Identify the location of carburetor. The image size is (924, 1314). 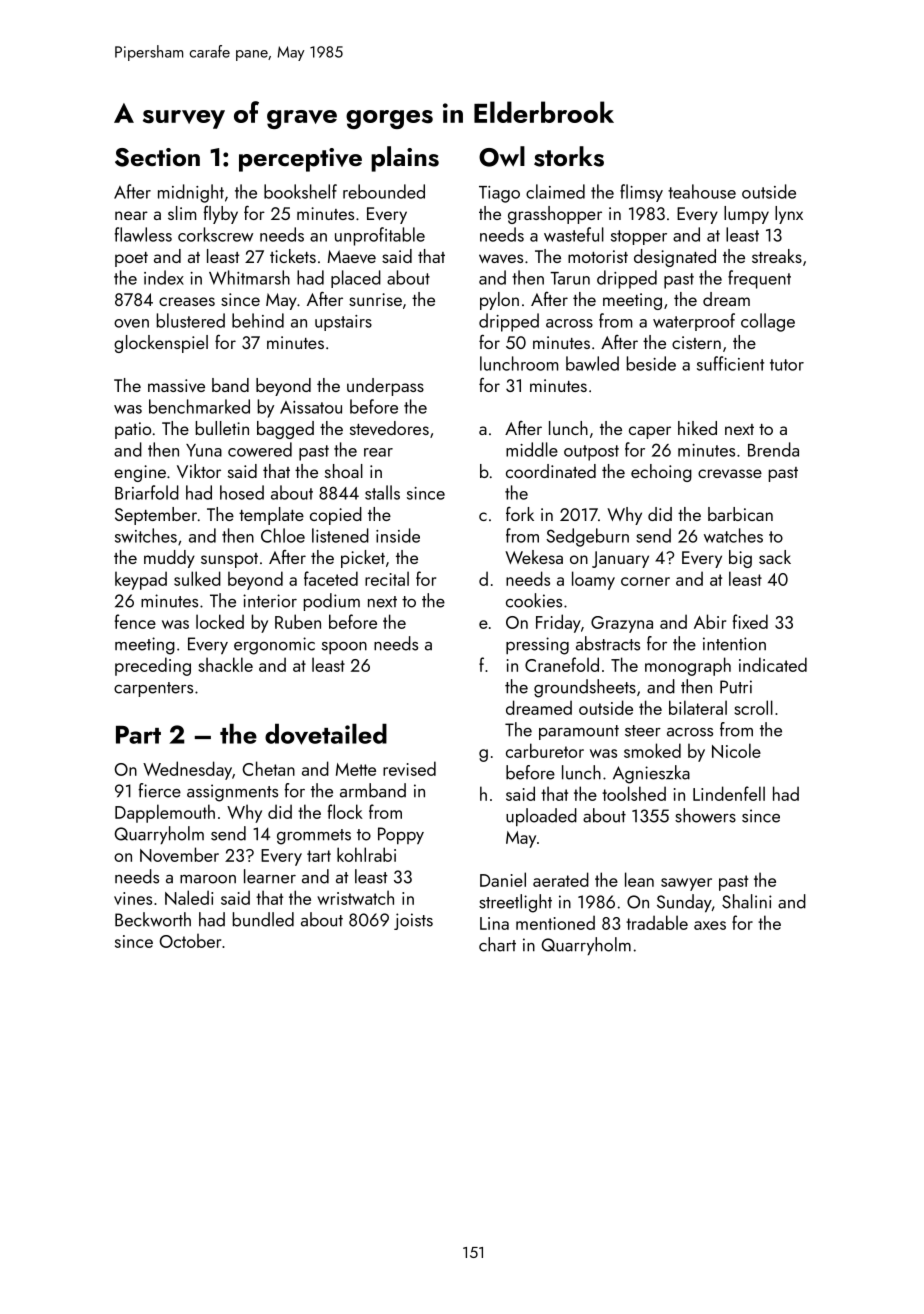
(545, 750).
